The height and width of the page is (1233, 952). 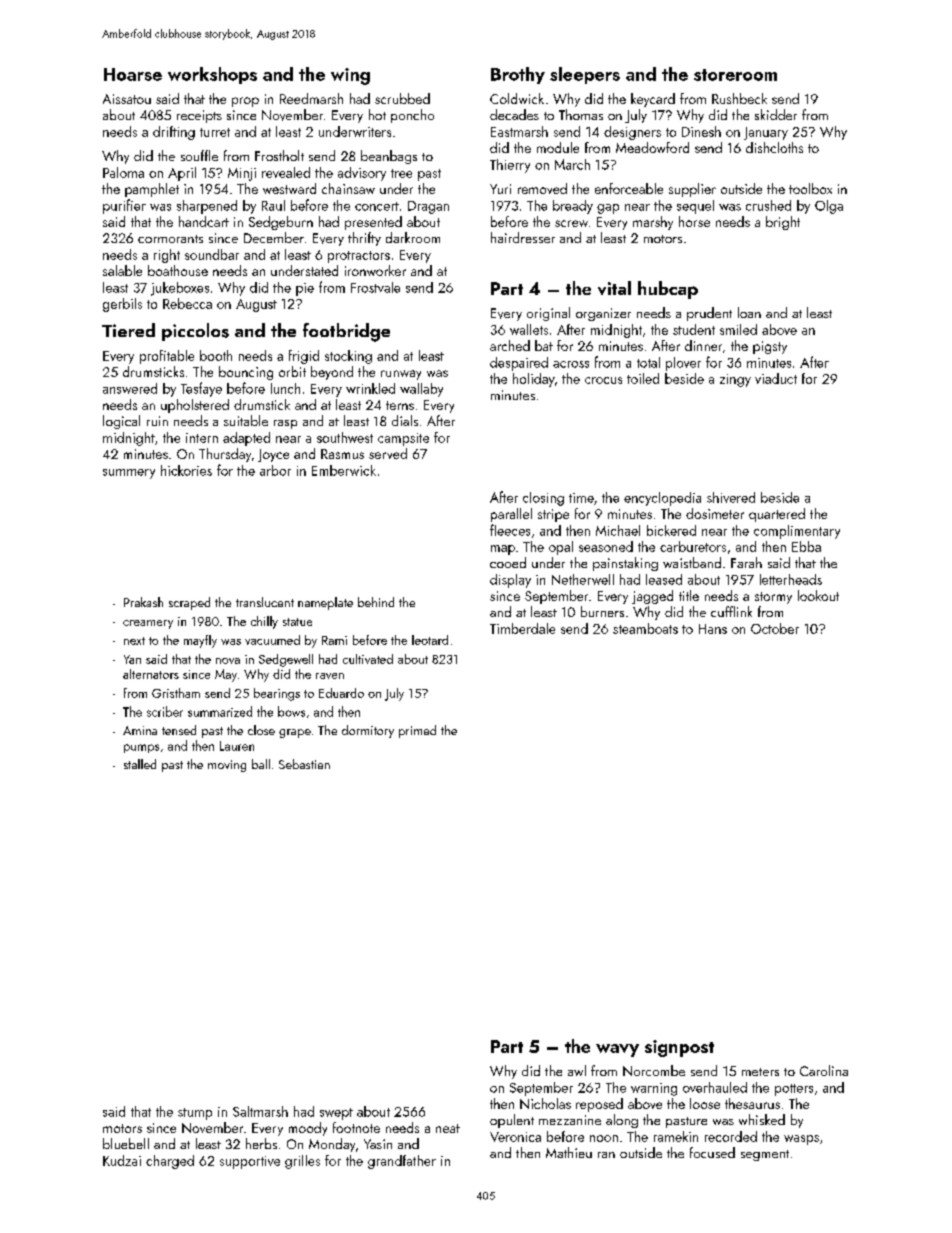 I want to click on workshops, so click(x=212, y=75).
